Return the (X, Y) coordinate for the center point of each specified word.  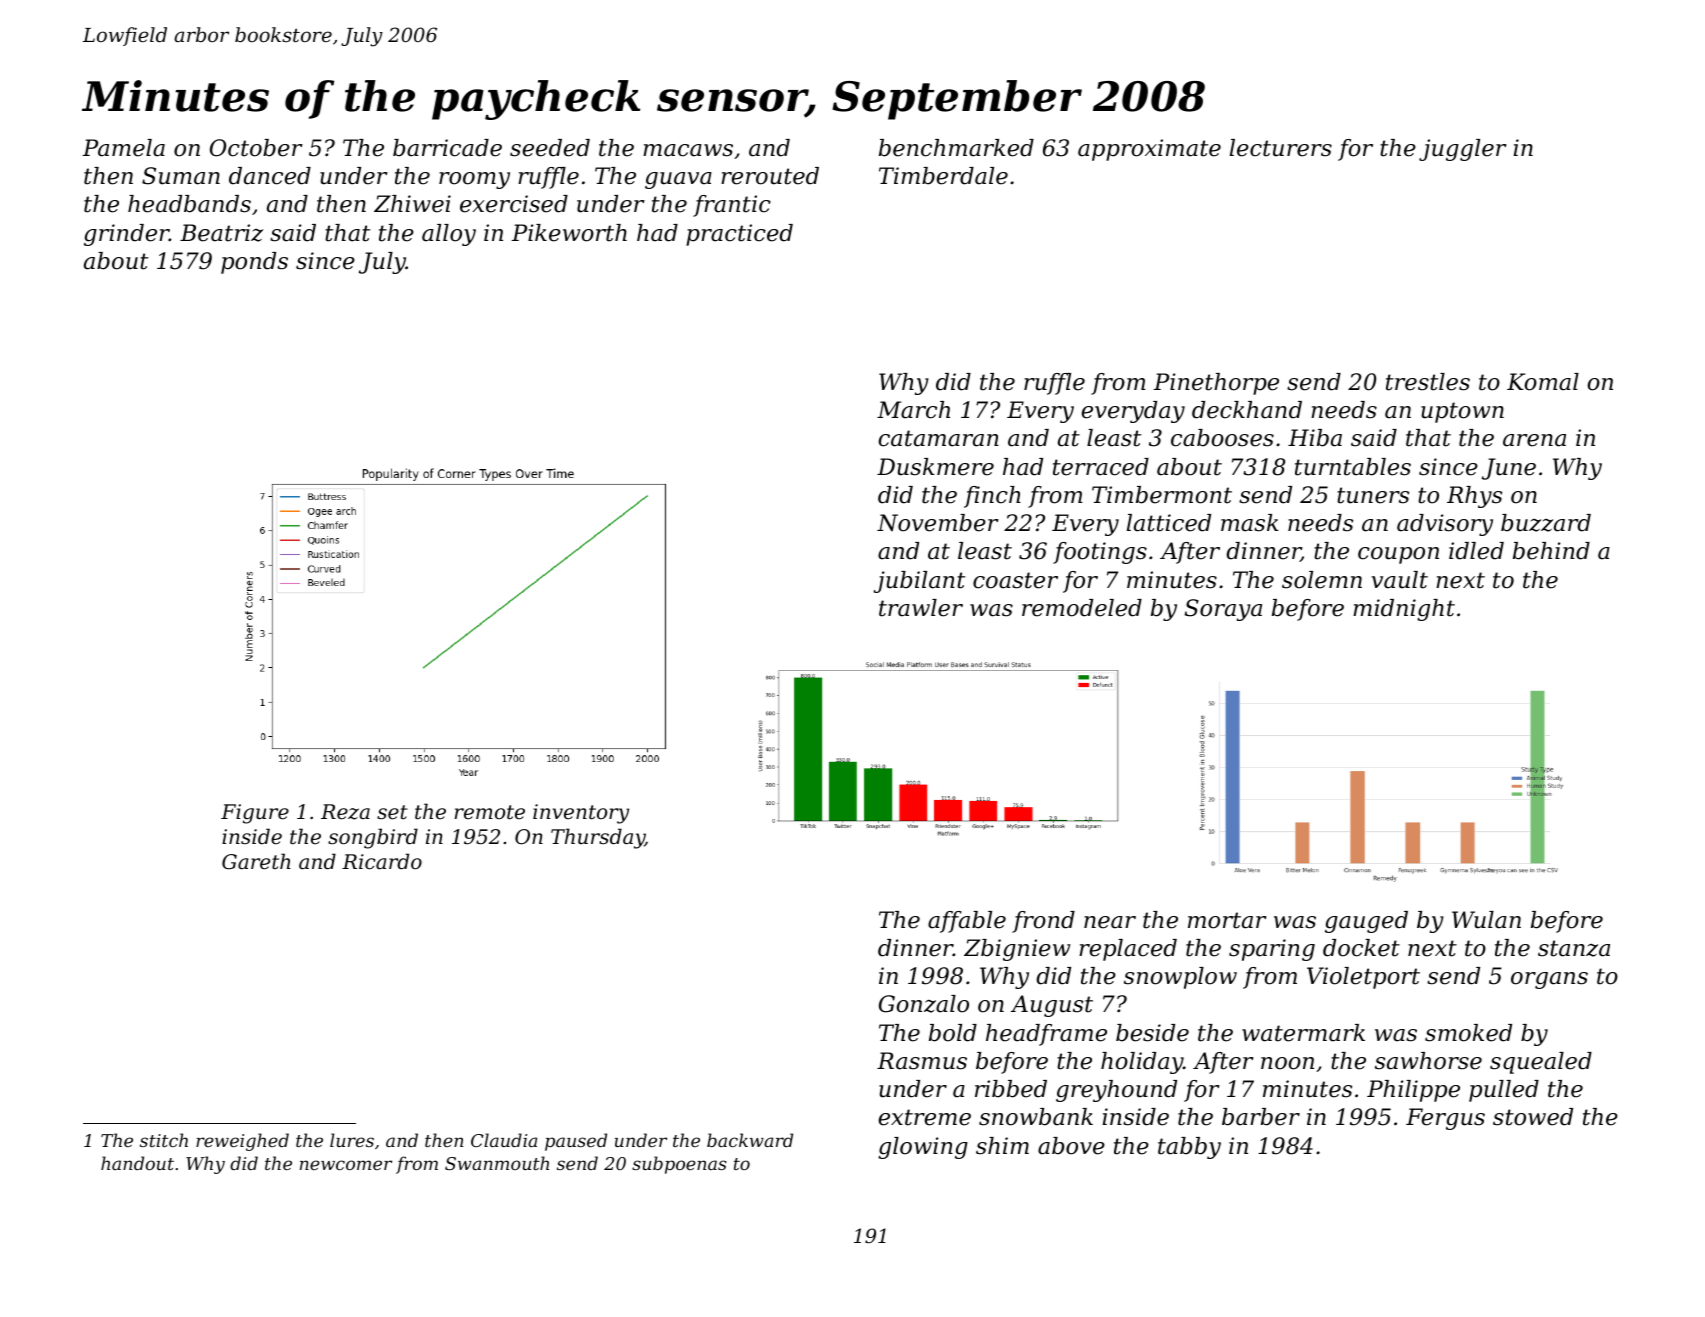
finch (992, 497)
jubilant (919, 582)
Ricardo (382, 861)
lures (352, 1140)
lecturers (1281, 148)
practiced (739, 235)
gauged (1366, 922)
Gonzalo (924, 1004)
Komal (1543, 382)
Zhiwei (412, 204)
